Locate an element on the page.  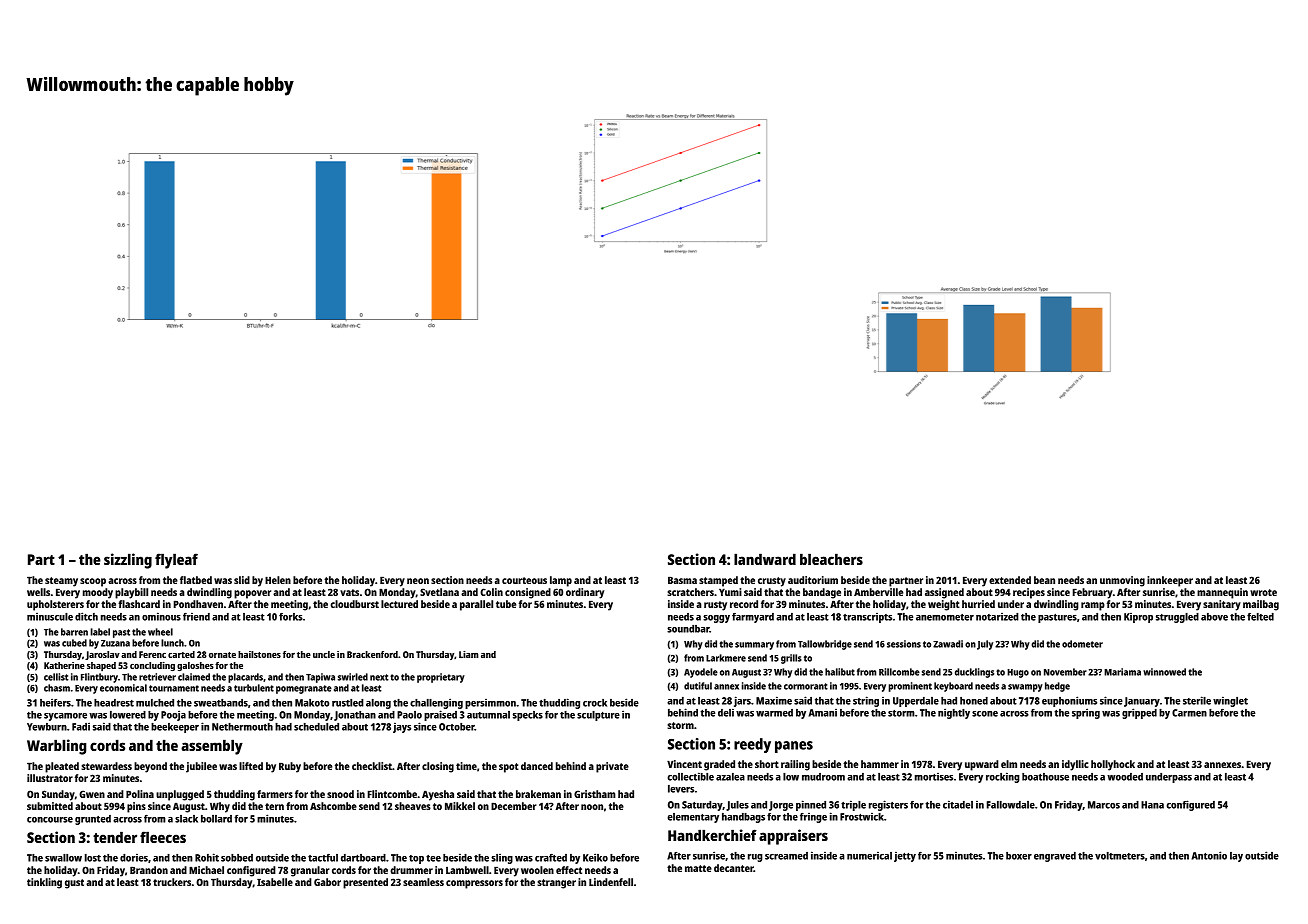
landward is located at coordinates (765, 559).
